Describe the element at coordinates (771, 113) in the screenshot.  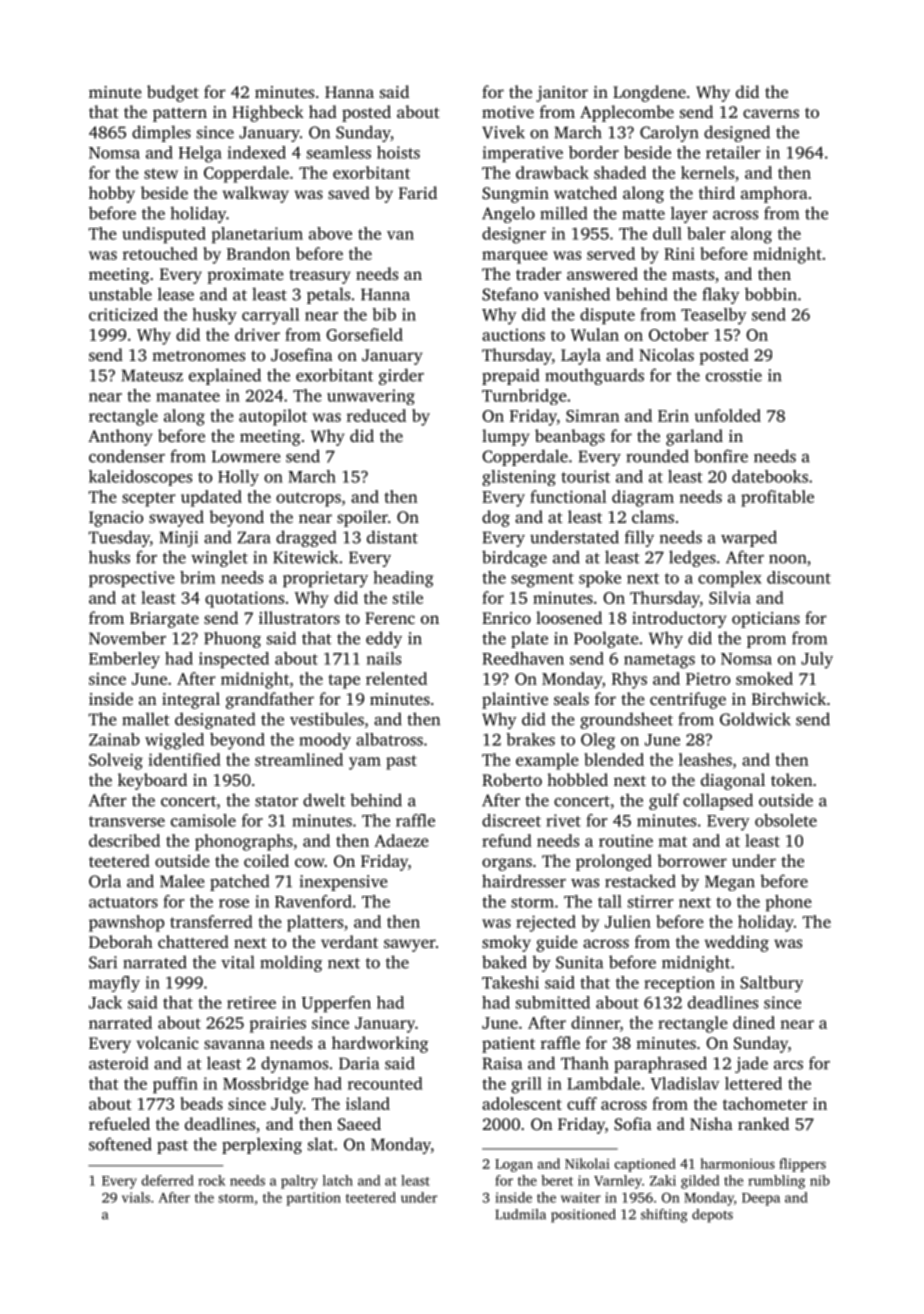
I see `caverns` at that location.
